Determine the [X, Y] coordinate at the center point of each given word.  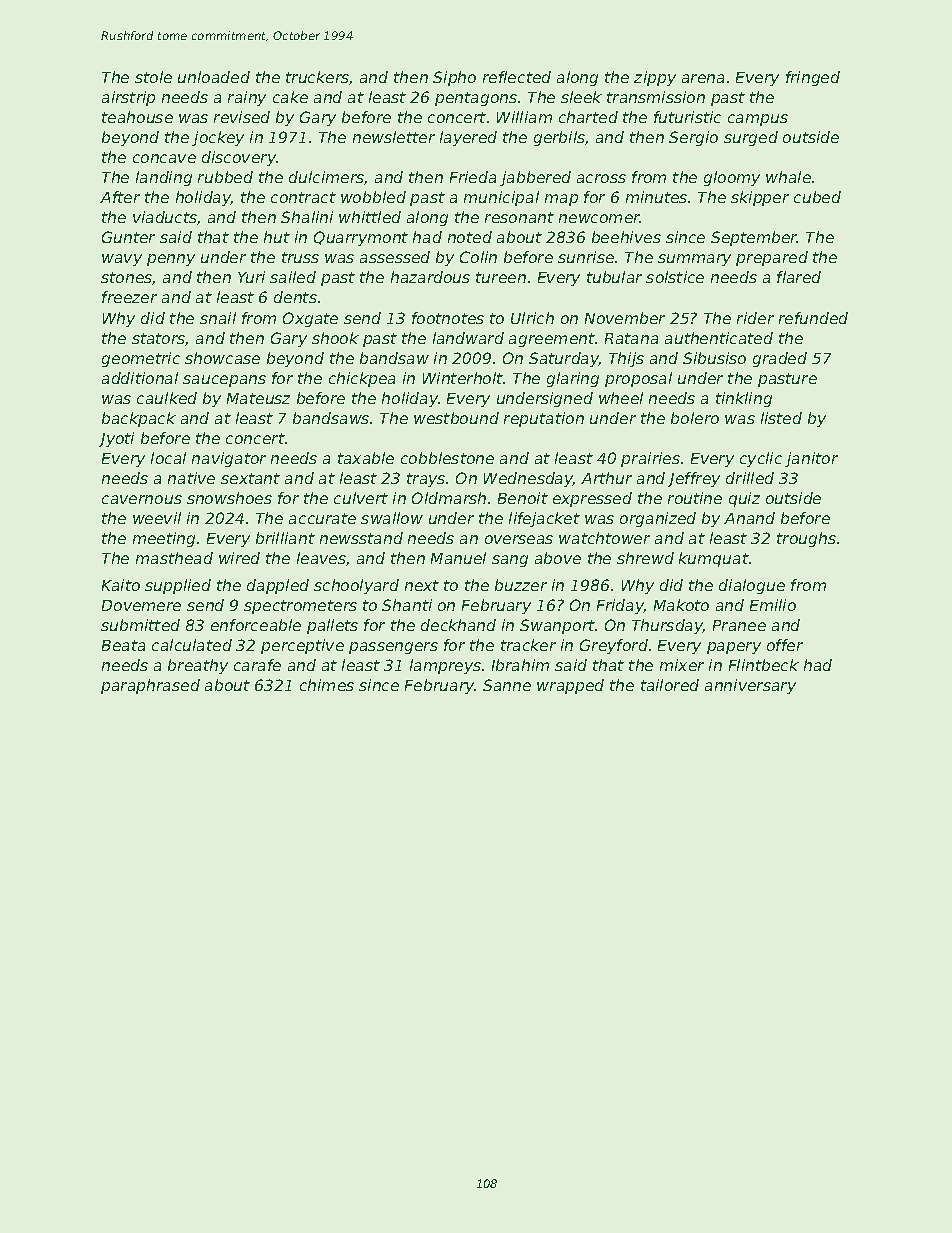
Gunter [128, 237]
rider [755, 318]
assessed [395, 257]
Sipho [454, 78]
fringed [813, 78]
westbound [456, 418]
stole [153, 77]
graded [780, 359]
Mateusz [258, 398]
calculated [192, 645]
